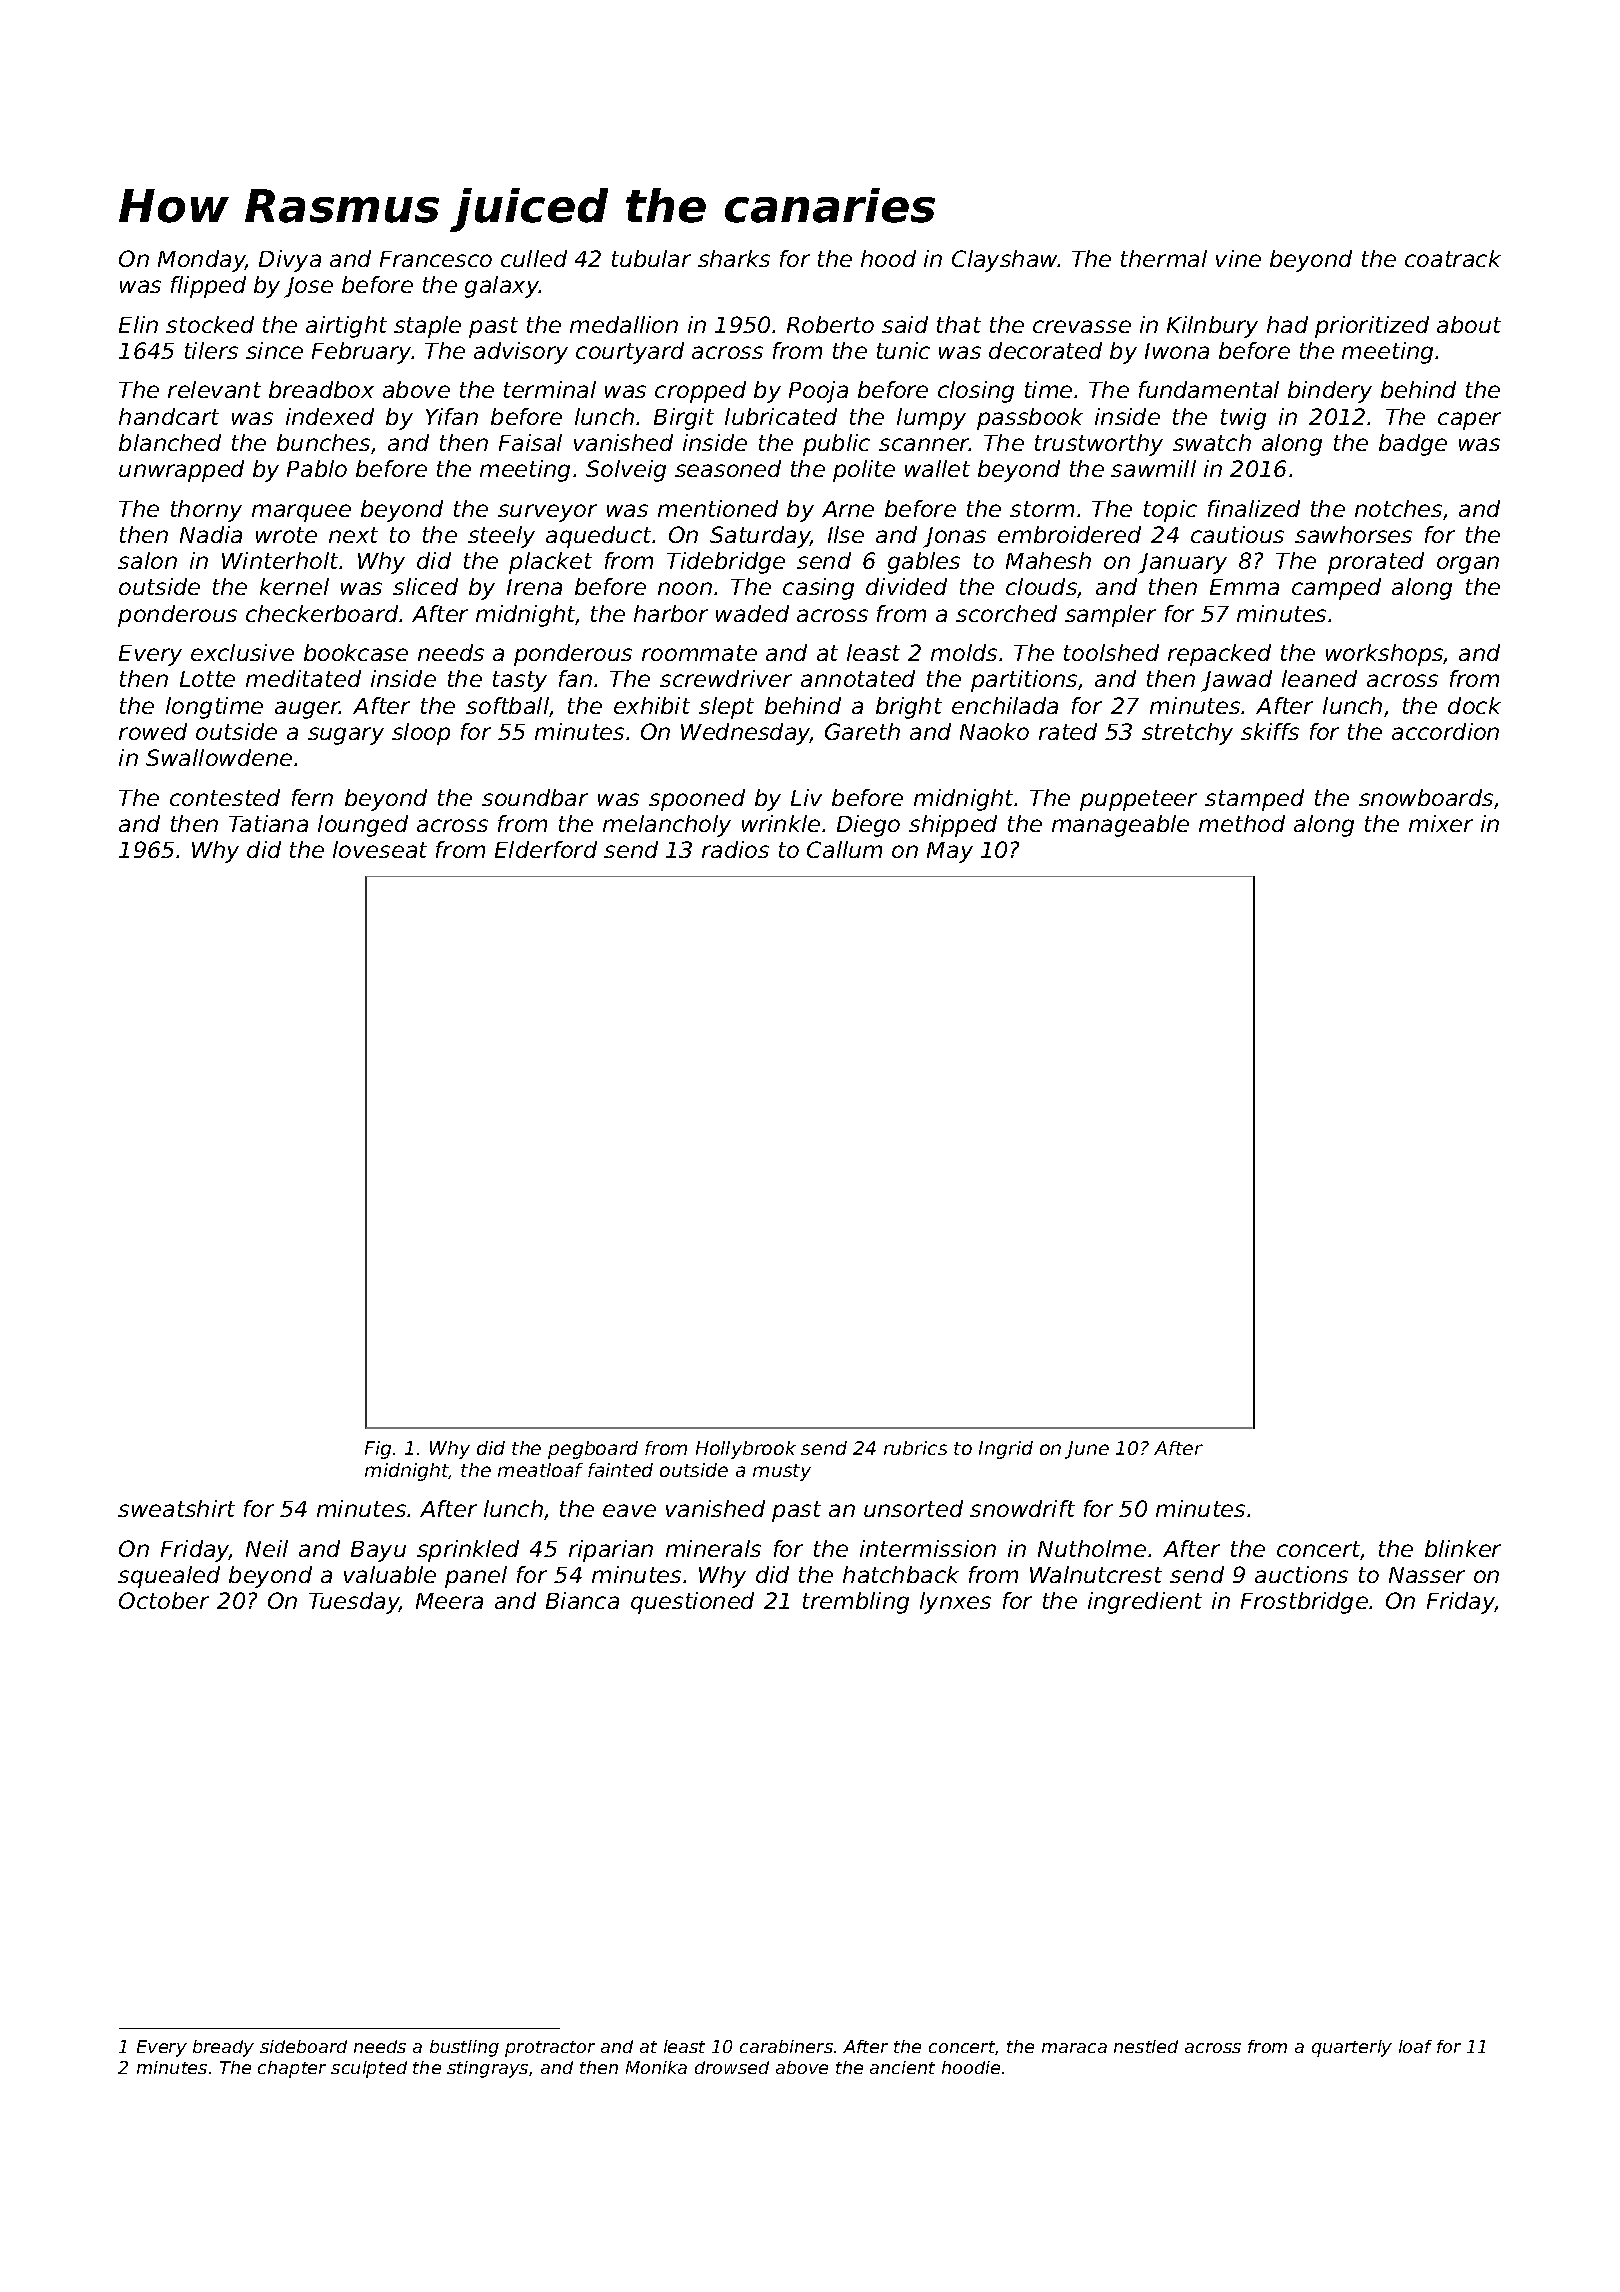  I want to click on Frostbridge, so click(1304, 1603).
